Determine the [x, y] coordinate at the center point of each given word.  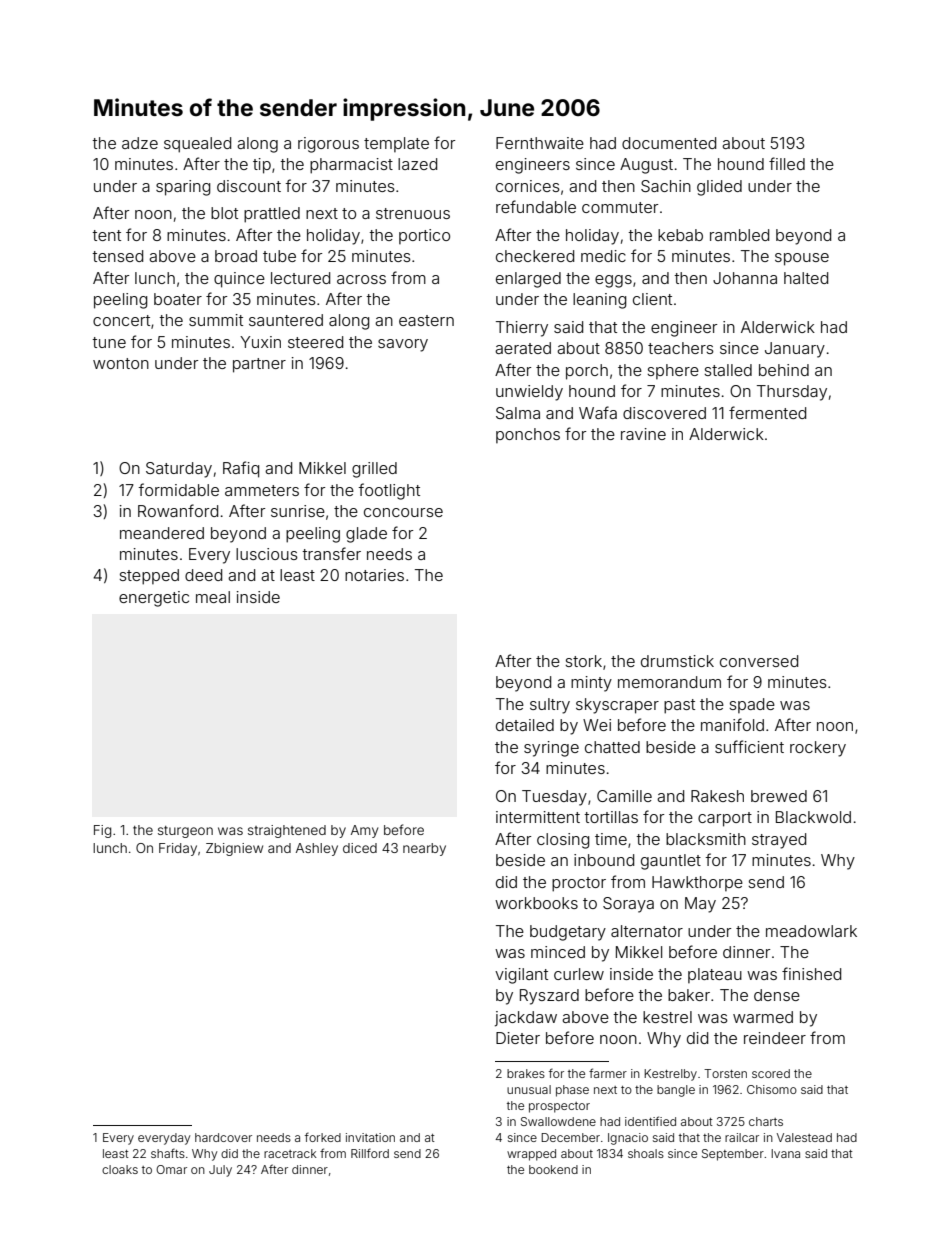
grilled [374, 470]
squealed [197, 145]
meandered [162, 533]
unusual [529, 1089]
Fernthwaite [540, 143]
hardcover [223, 1137]
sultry [550, 706]
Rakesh [717, 796]
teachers [681, 348]
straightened [287, 831]
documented [669, 143]
